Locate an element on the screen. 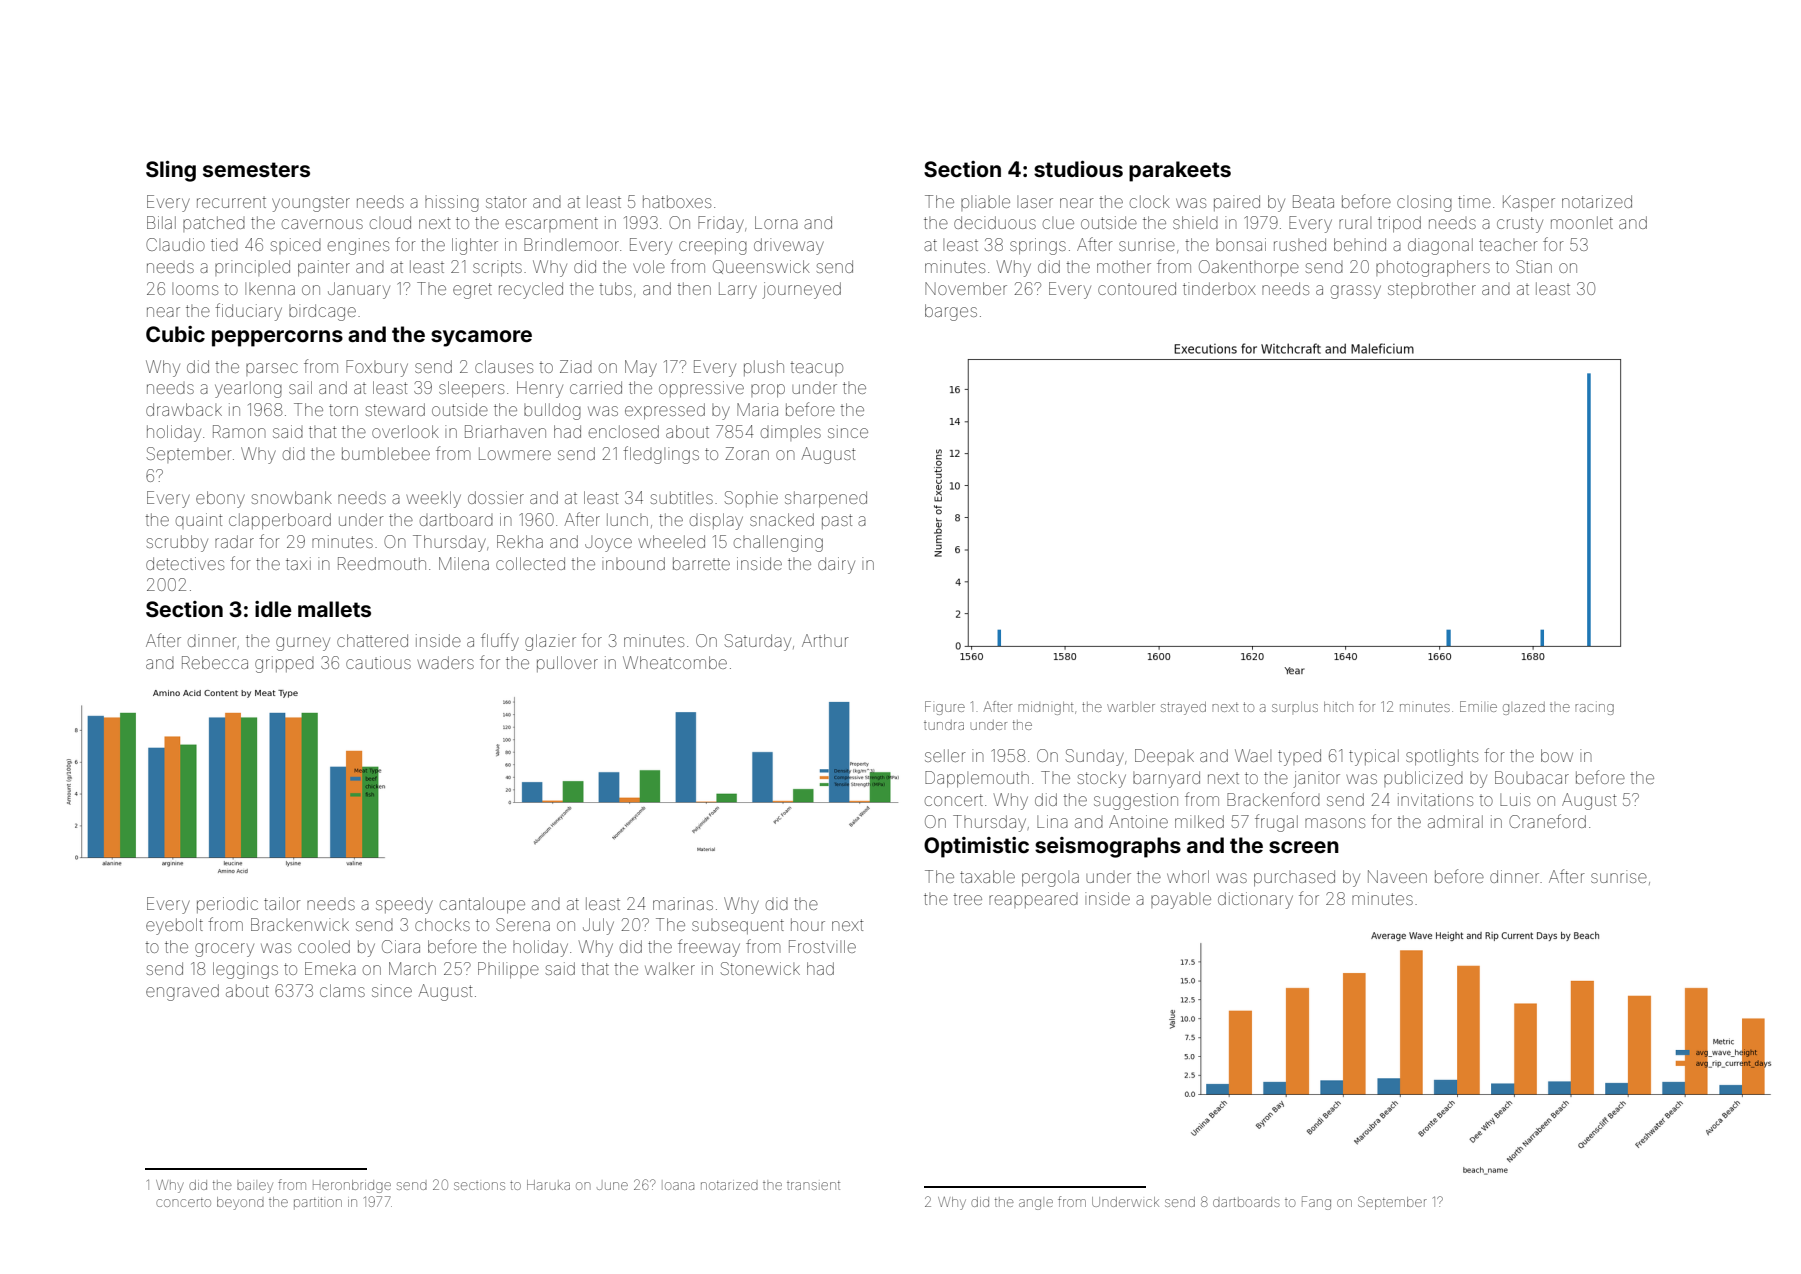 Image resolution: width=1801 pixels, height=1274 pixels. seller is located at coordinates (945, 755).
